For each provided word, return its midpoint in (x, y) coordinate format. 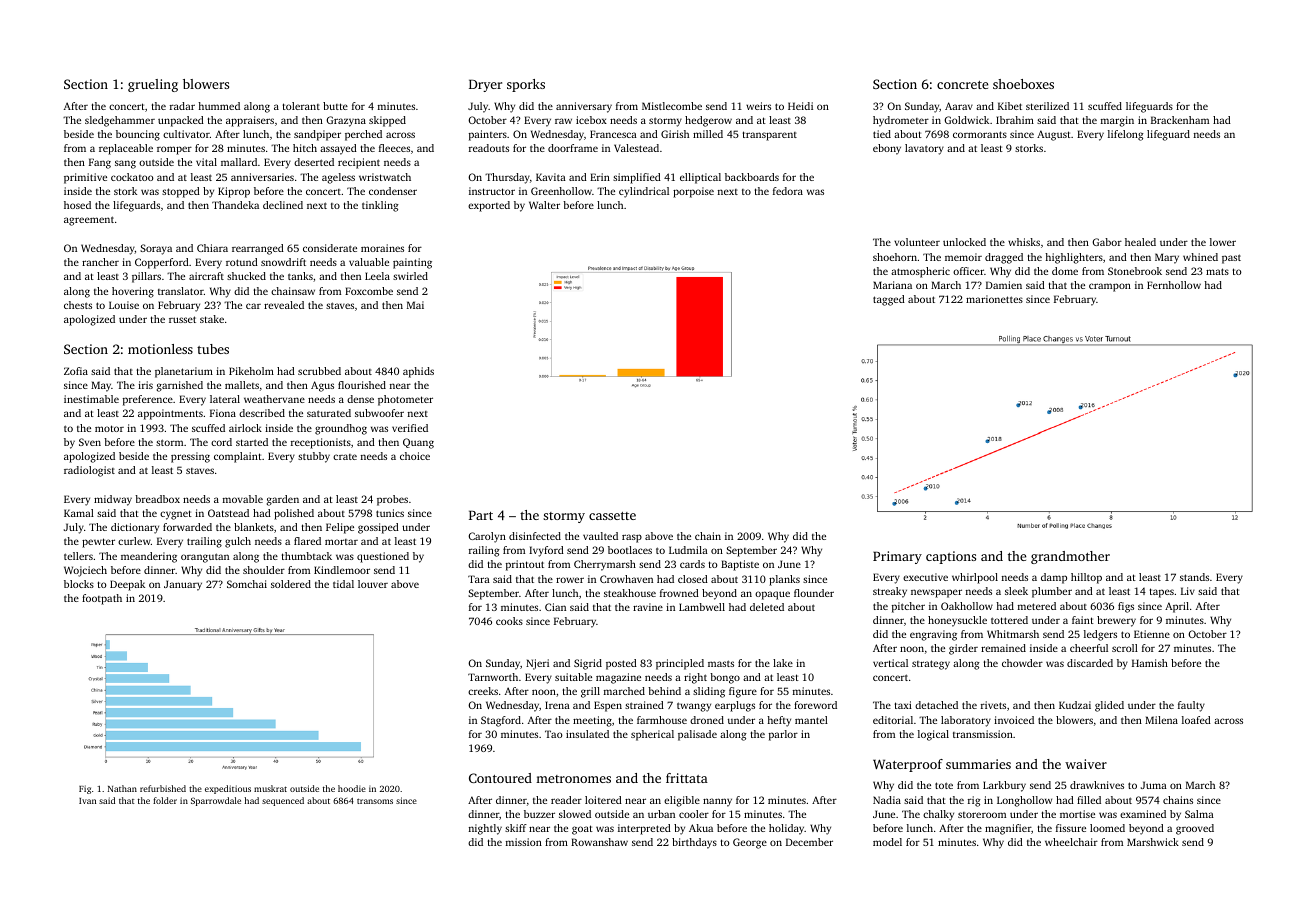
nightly (485, 829)
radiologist (89, 471)
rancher (100, 262)
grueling (153, 85)
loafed (1196, 720)
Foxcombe (369, 291)
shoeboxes (1023, 84)
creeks (483, 691)
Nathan (122, 788)
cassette (612, 516)
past (1231, 259)
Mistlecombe (672, 106)
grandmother (1070, 557)
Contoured (500, 778)
